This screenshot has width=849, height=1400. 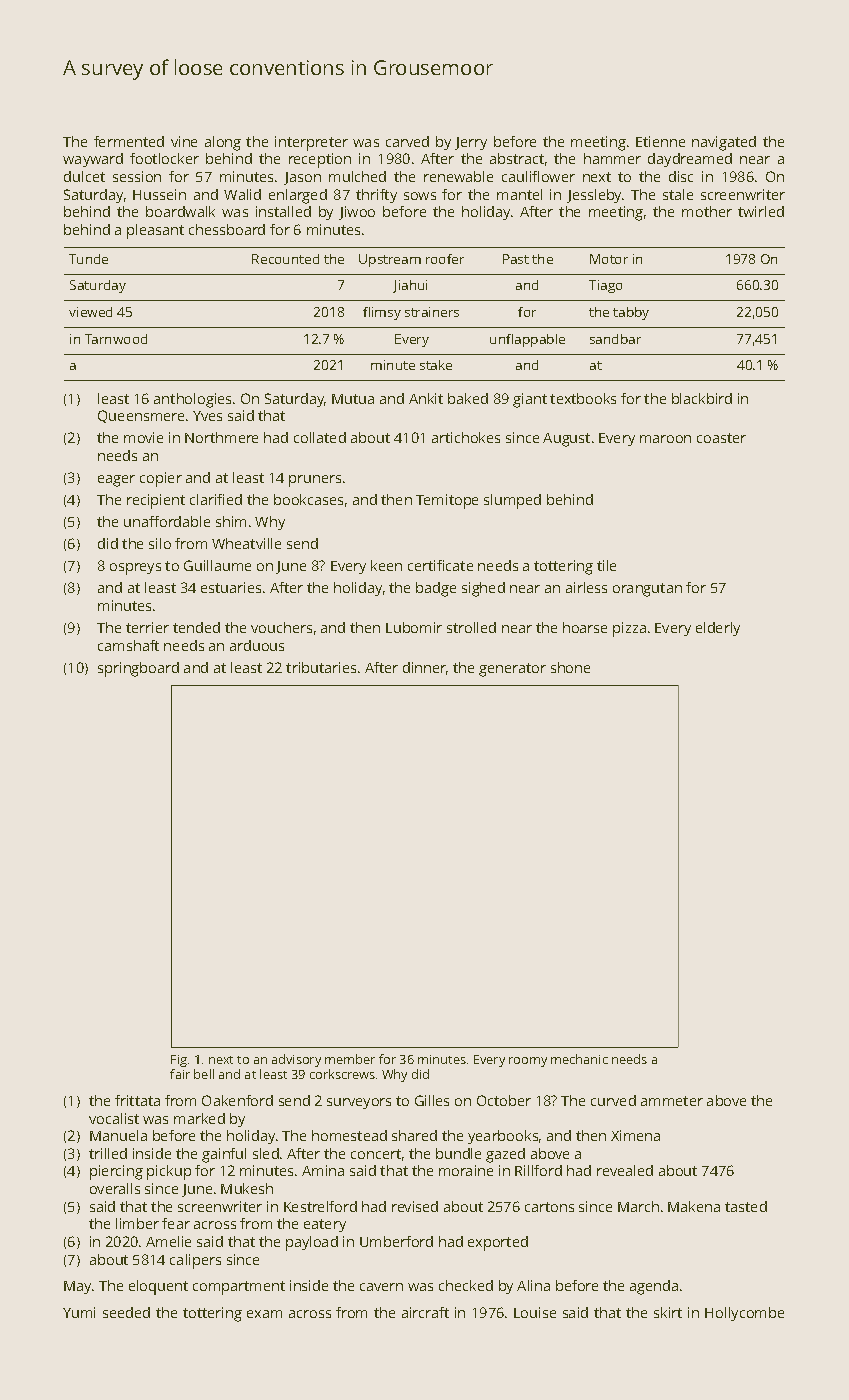 I want to click on aircraft, so click(x=425, y=1312).
